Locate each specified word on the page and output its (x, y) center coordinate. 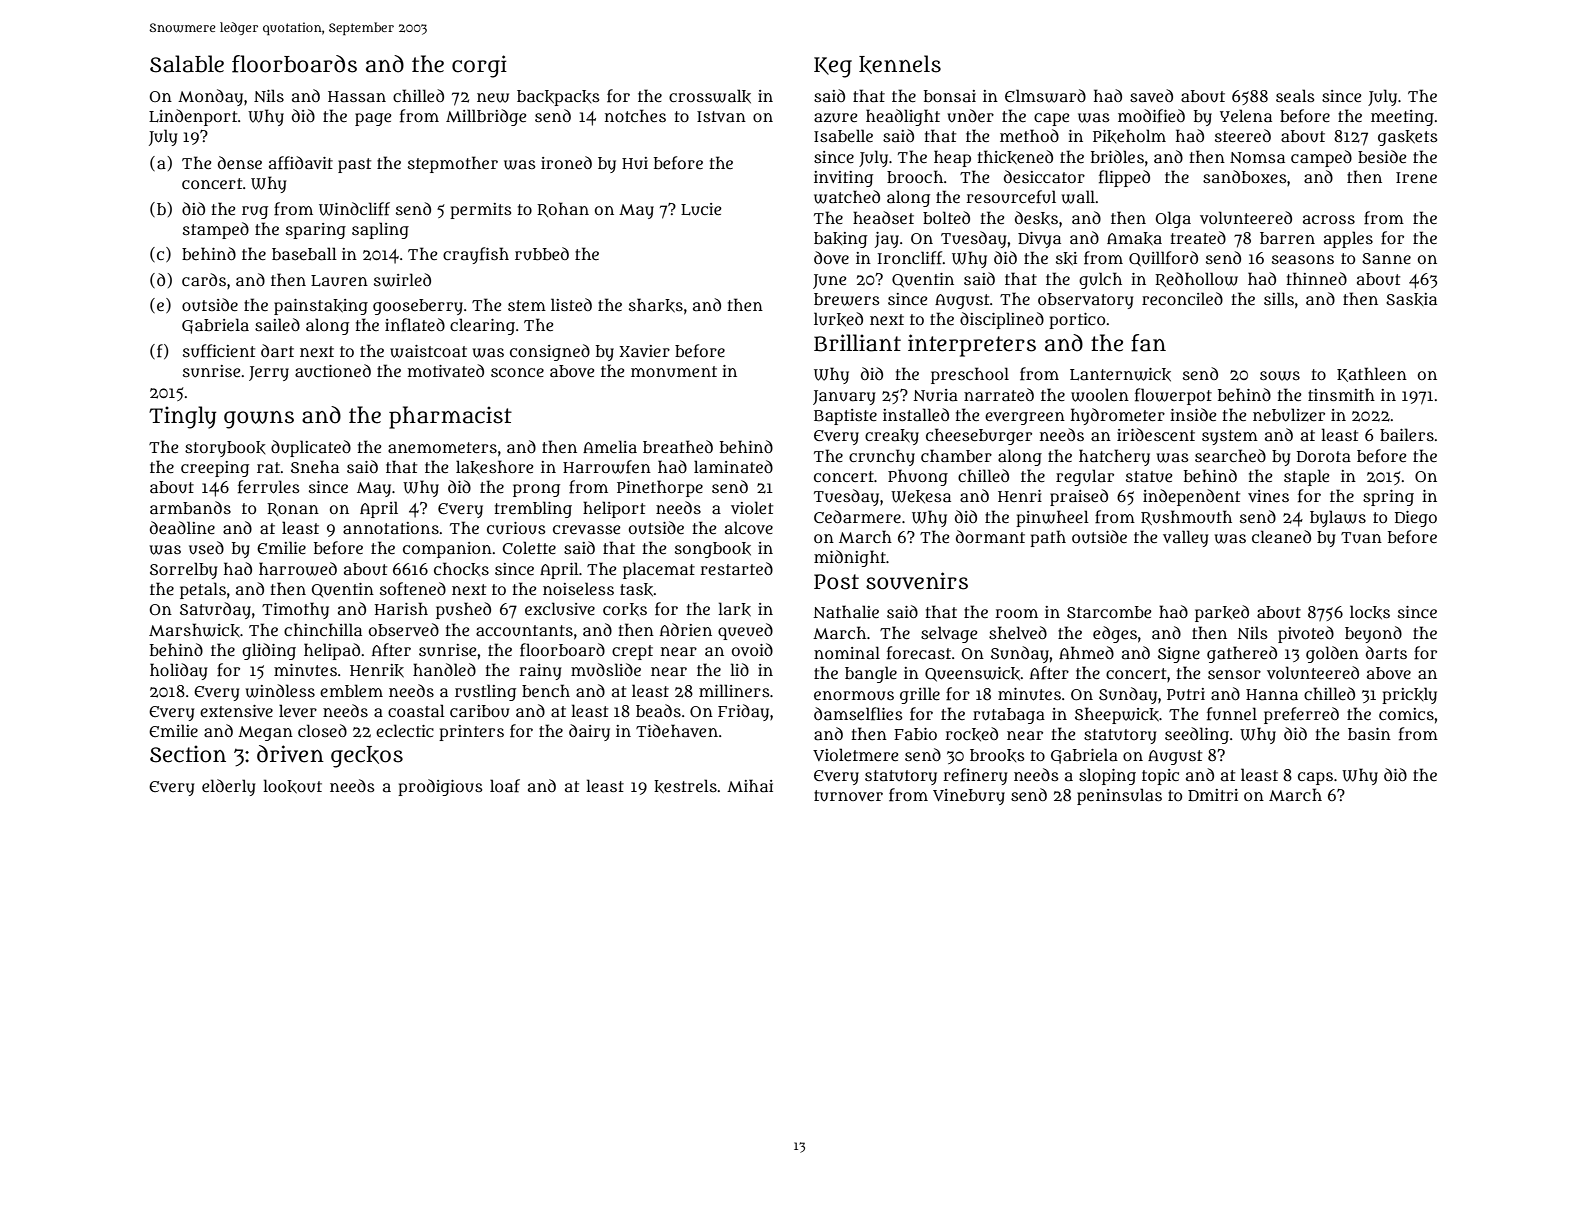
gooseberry (418, 307)
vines (1268, 496)
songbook (713, 550)
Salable (187, 64)
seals (1295, 95)
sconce (517, 372)
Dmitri (1213, 795)
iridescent (1156, 434)
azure (836, 118)
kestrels (685, 786)
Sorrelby (183, 570)
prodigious (440, 787)
